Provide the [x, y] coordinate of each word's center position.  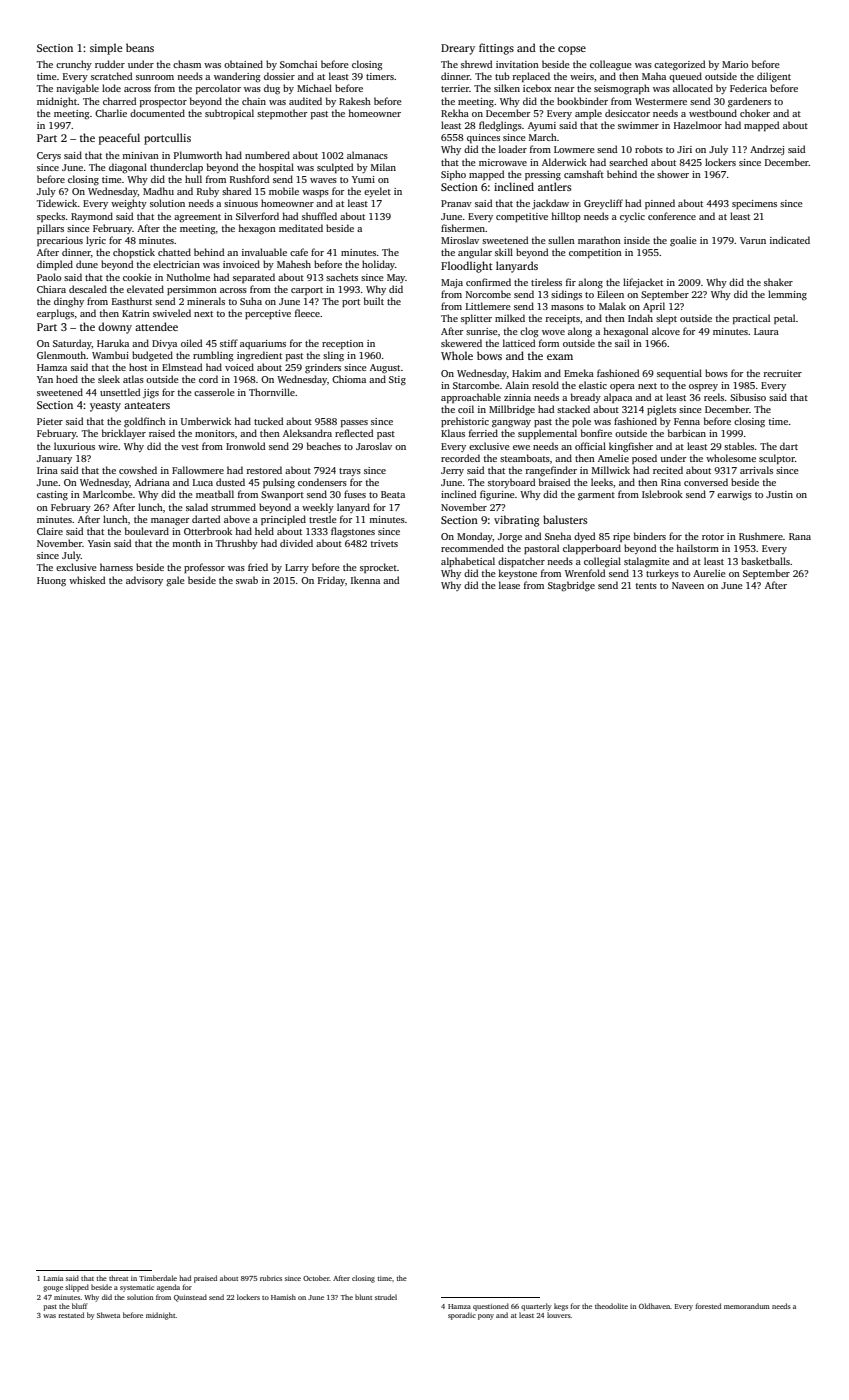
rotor [713, 537]
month [186, 543]
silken [507, 88]
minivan [140, 155]
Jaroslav [374, 446]
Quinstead [190, 1298]
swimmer [638, 125]
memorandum [747, 1306]
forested [708, 1306]
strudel [386, 1297]
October [316, 1278]
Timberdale [158, 1278]
